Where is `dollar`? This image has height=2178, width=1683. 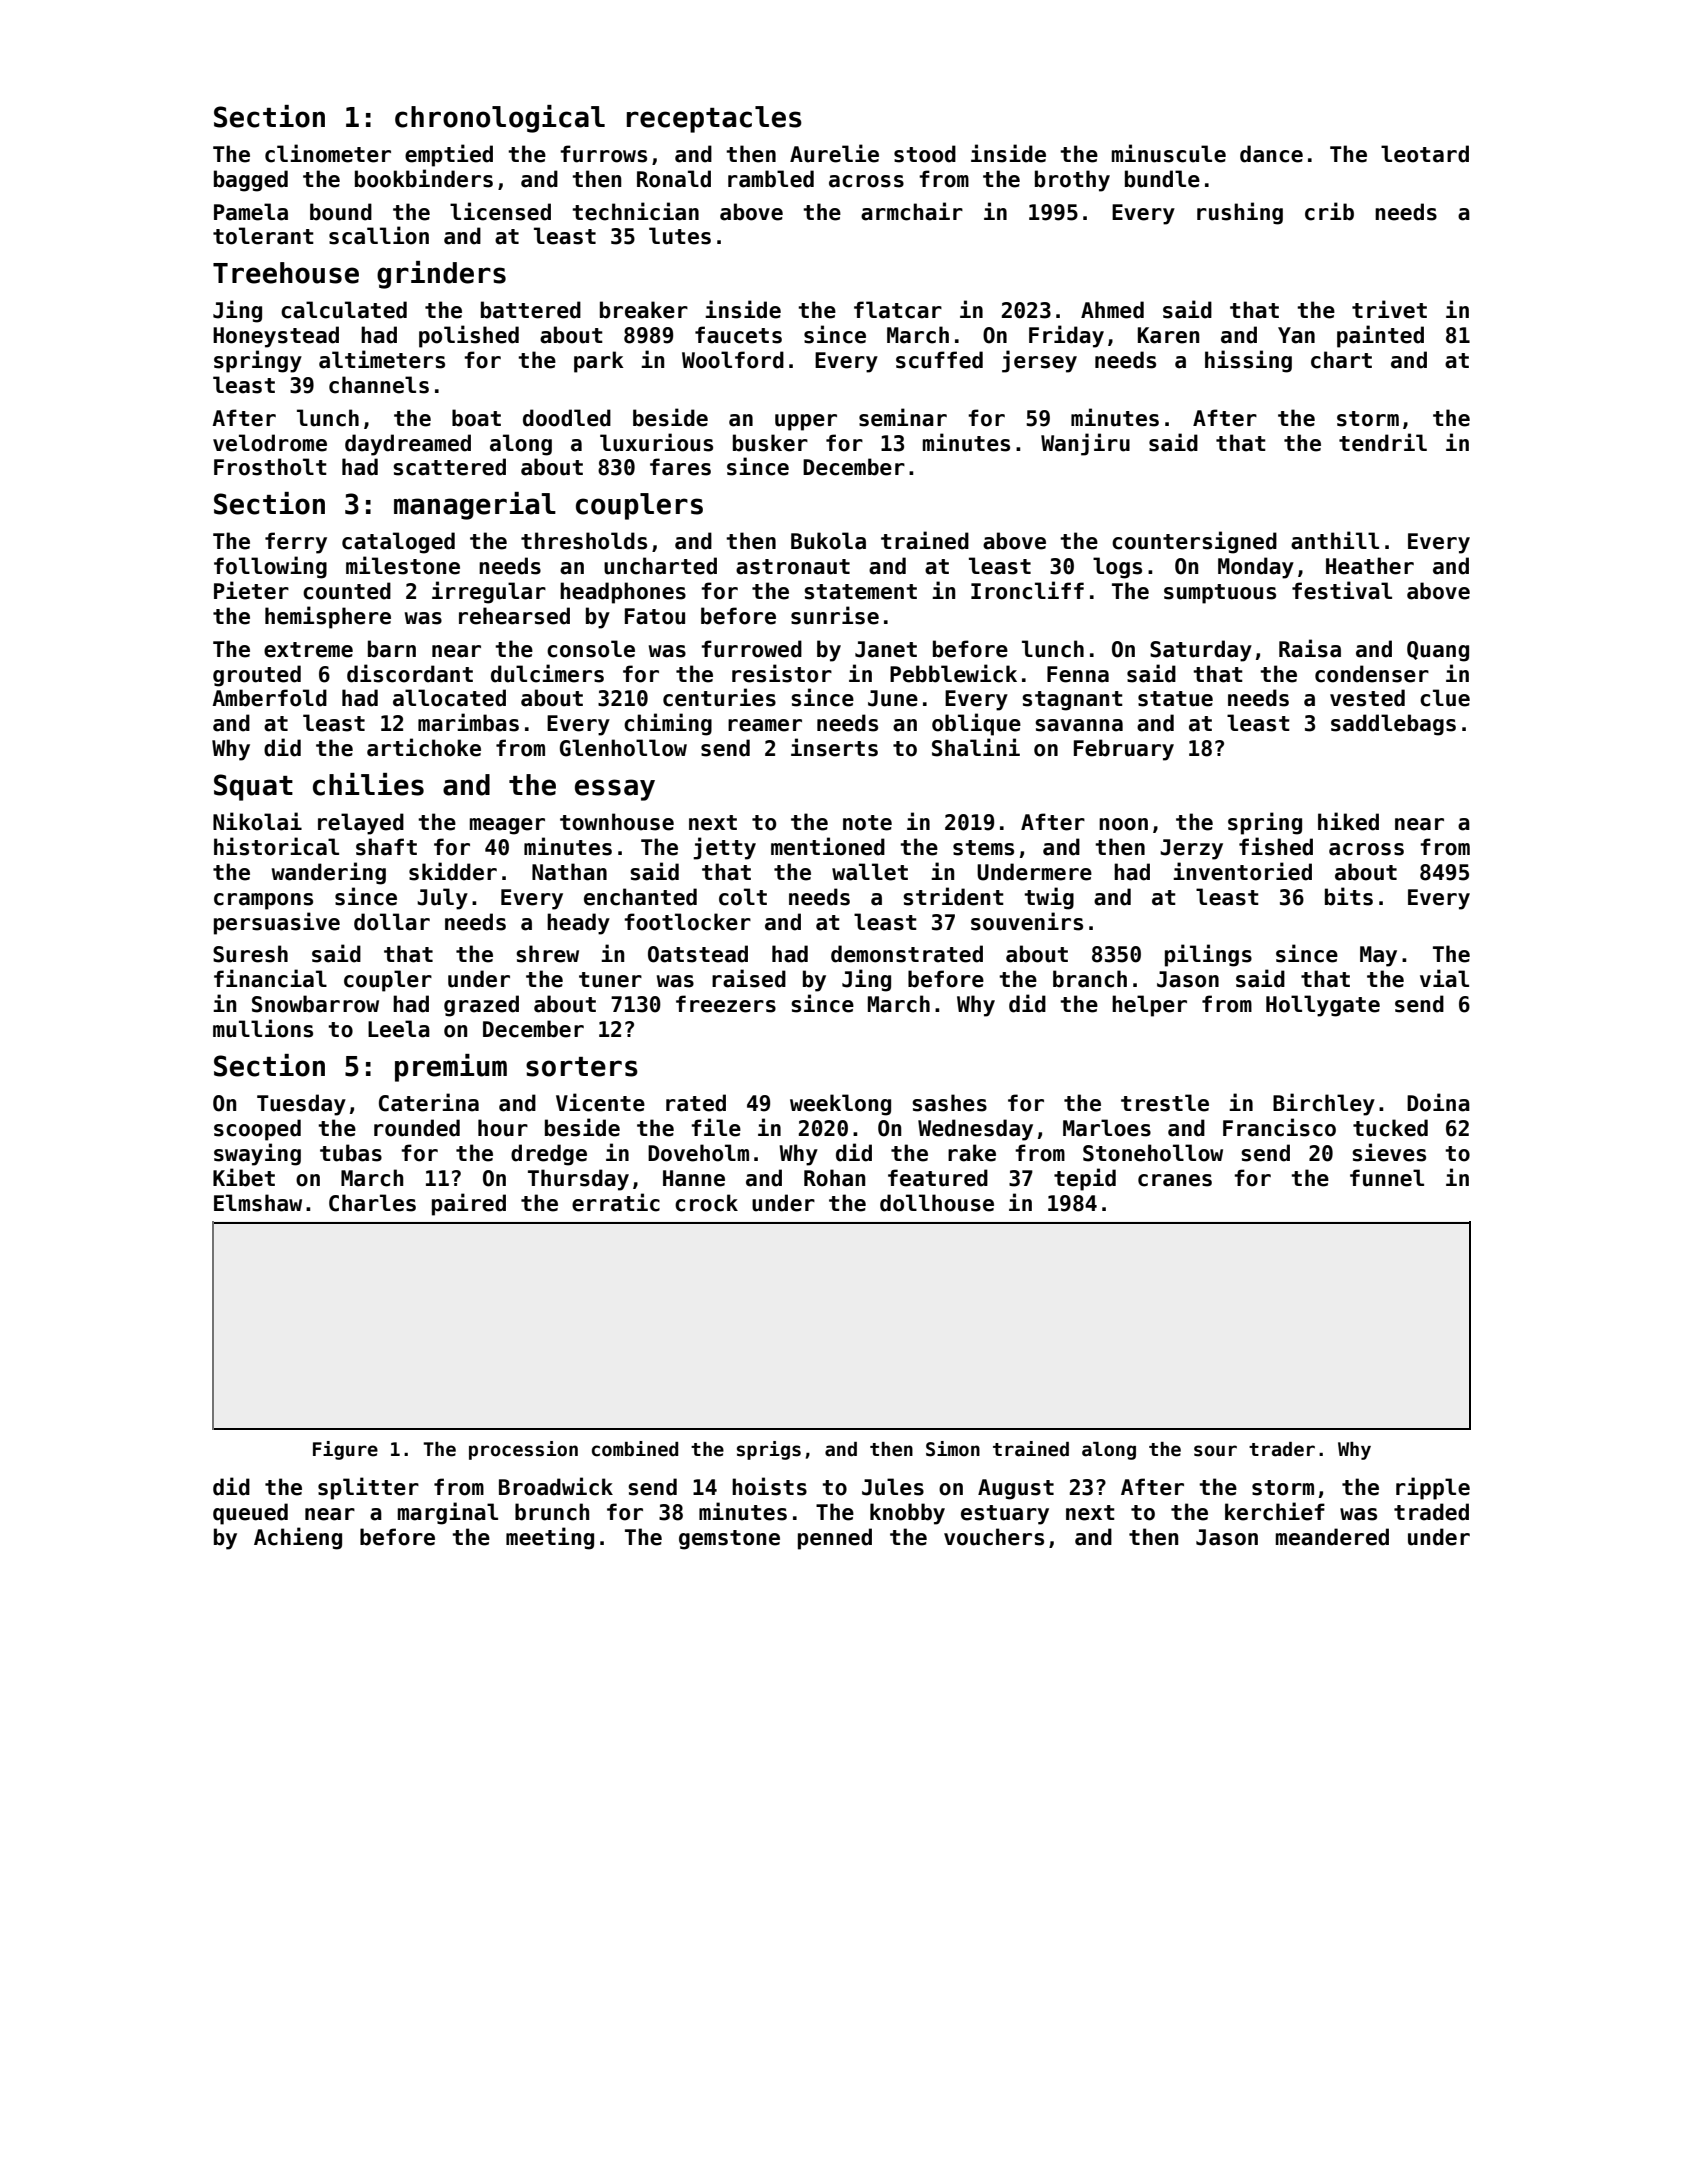
dollar is located at coordinates (392, 922).
